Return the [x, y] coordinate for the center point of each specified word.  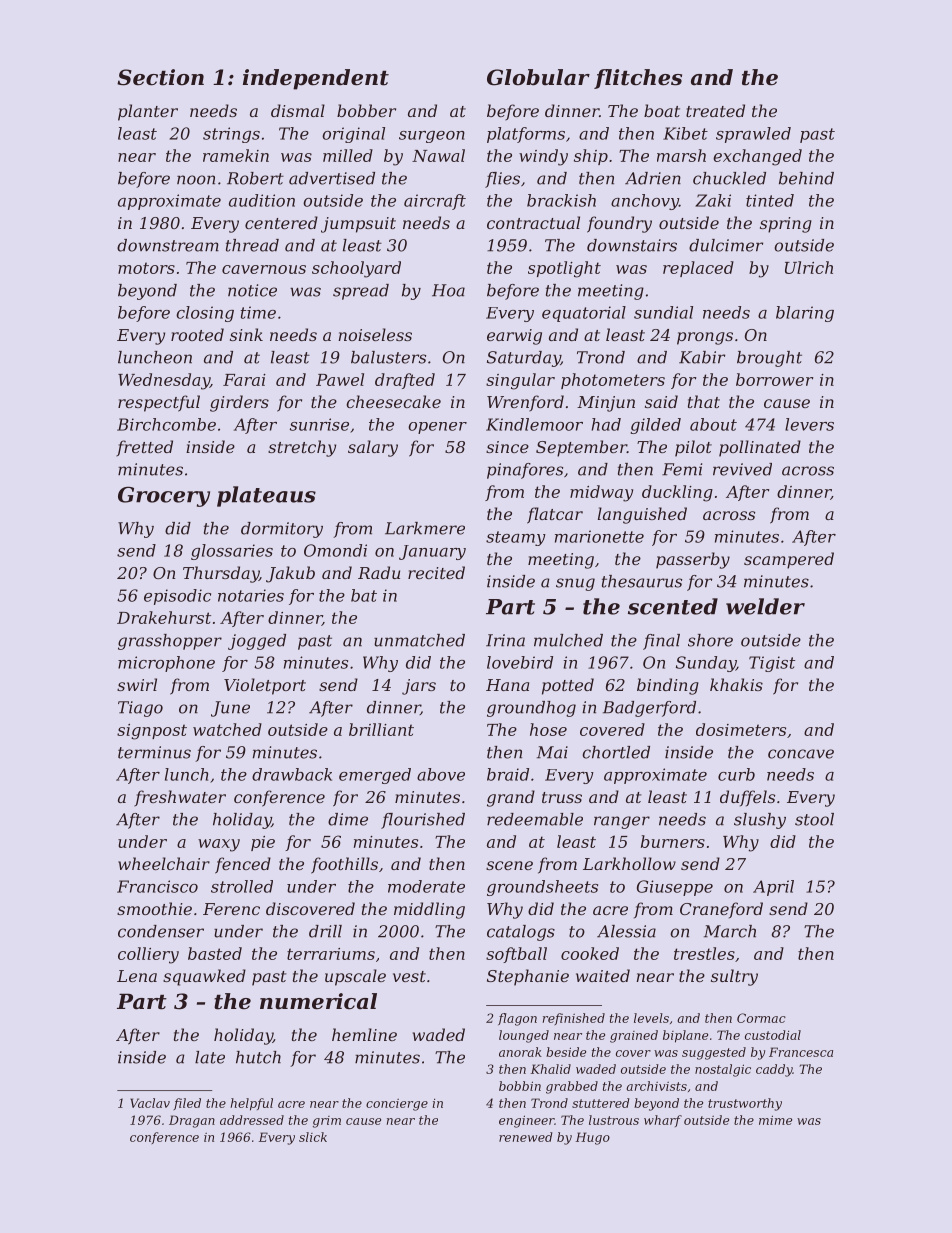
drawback [292, 774]
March [730, 931]
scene [509, 865]
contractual [533, 222]
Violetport [265, 686]
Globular [538, 77]
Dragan [192, 1121]
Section [160, 77]
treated [715, 110]
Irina [505, 640]
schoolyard [356, 269]
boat [662, 110]
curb [736, 774]
